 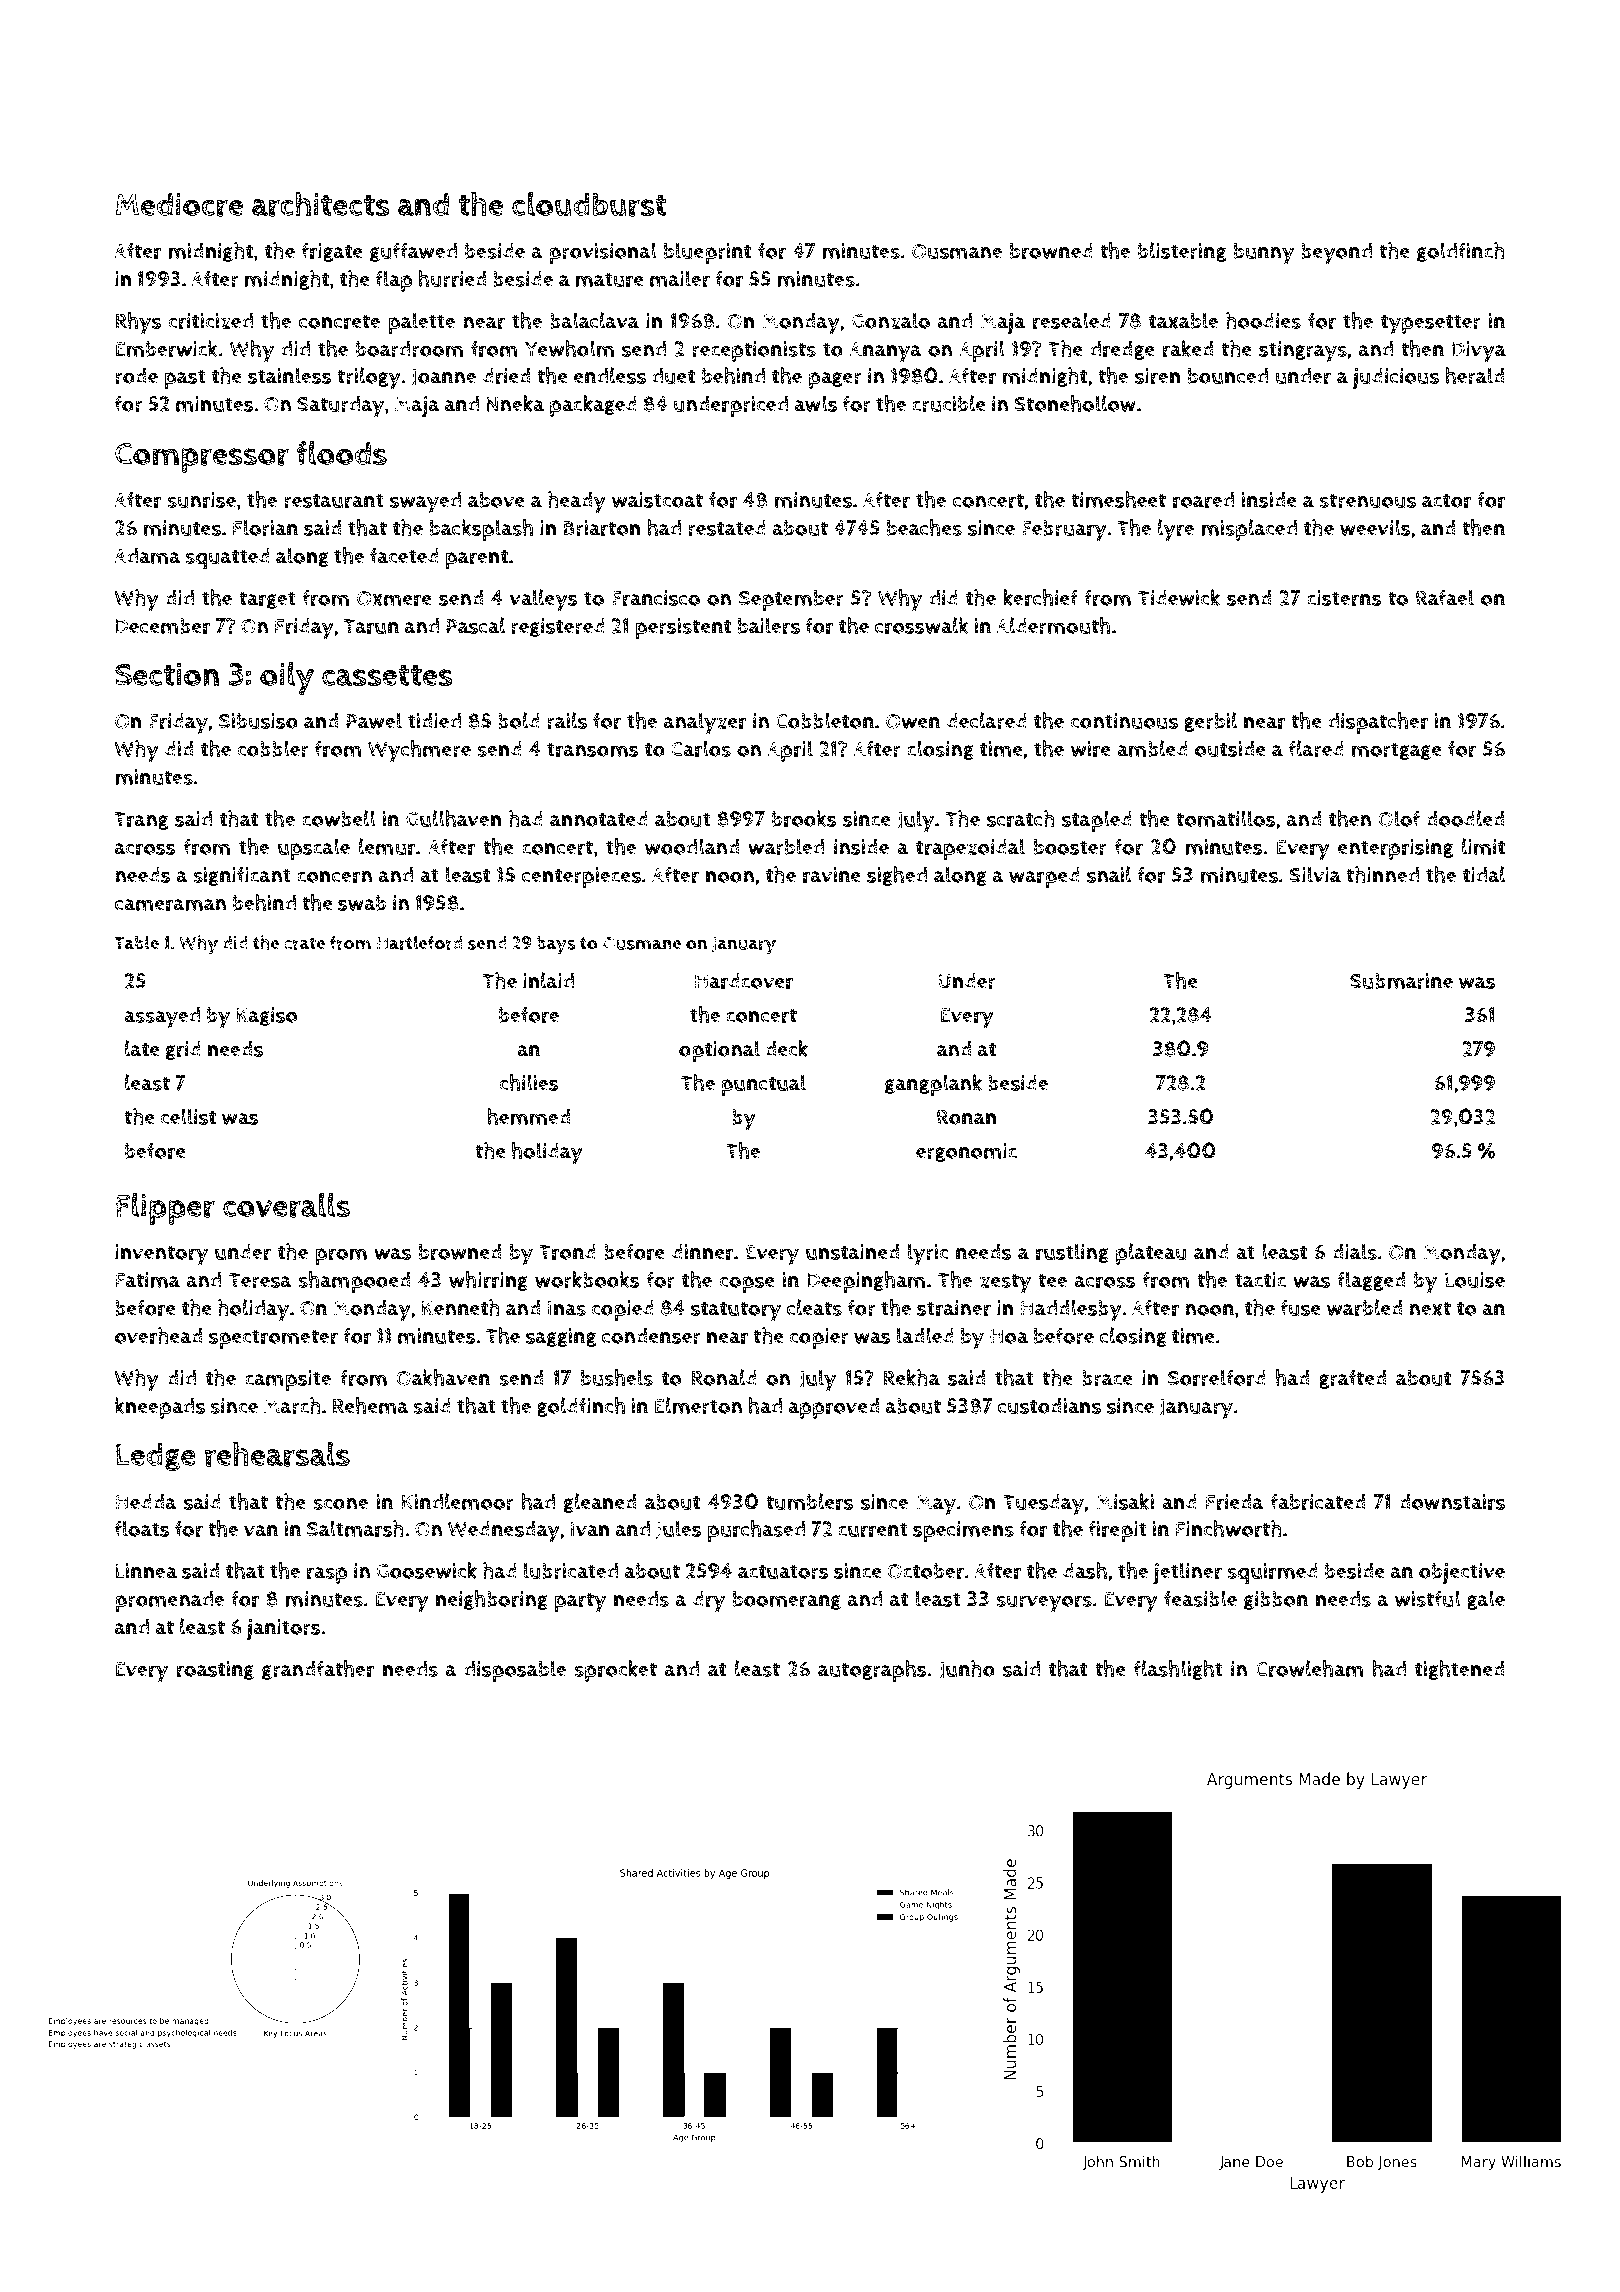 I want to click on blistering, so click(x=1182, y=252).
